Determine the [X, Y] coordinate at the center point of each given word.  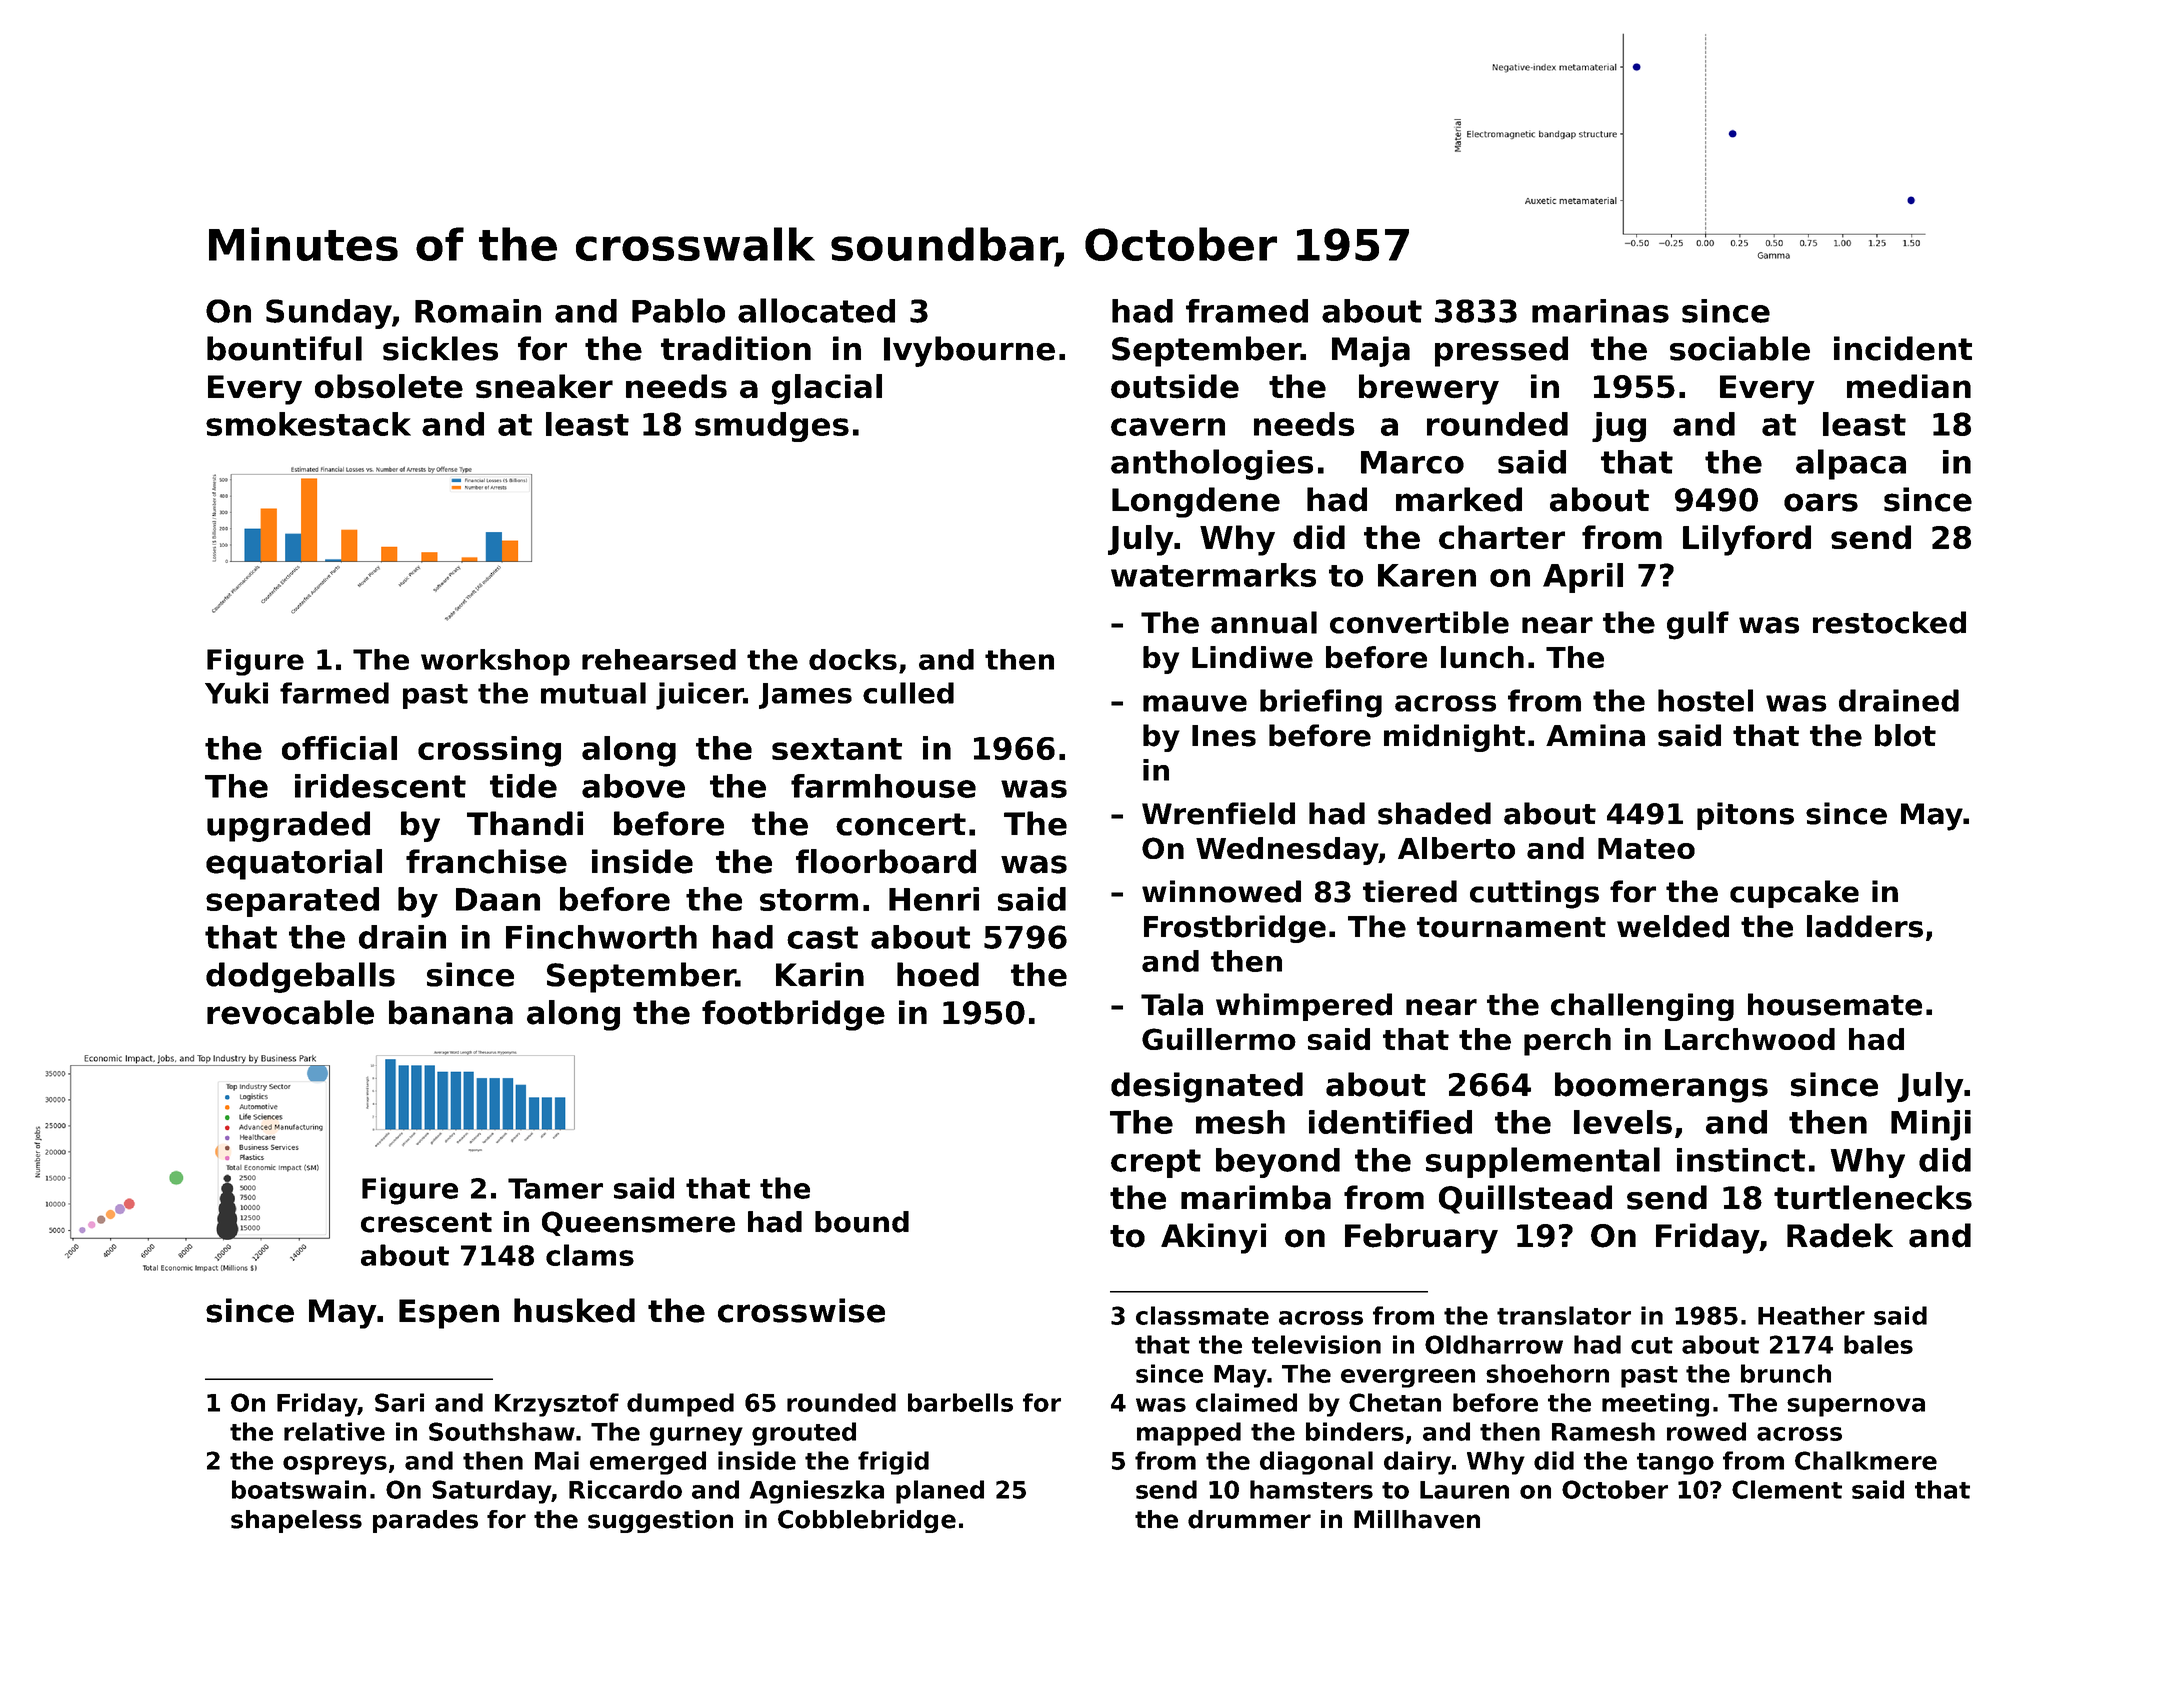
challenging [1642, 1007]
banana [451, 1012]
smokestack [308, 424]
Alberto [1456, 848]
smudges [772, 427]
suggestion [660, 1521]
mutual [593, 693]
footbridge [793, 1015]
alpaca [1851, 464]
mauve [1195, 703]
